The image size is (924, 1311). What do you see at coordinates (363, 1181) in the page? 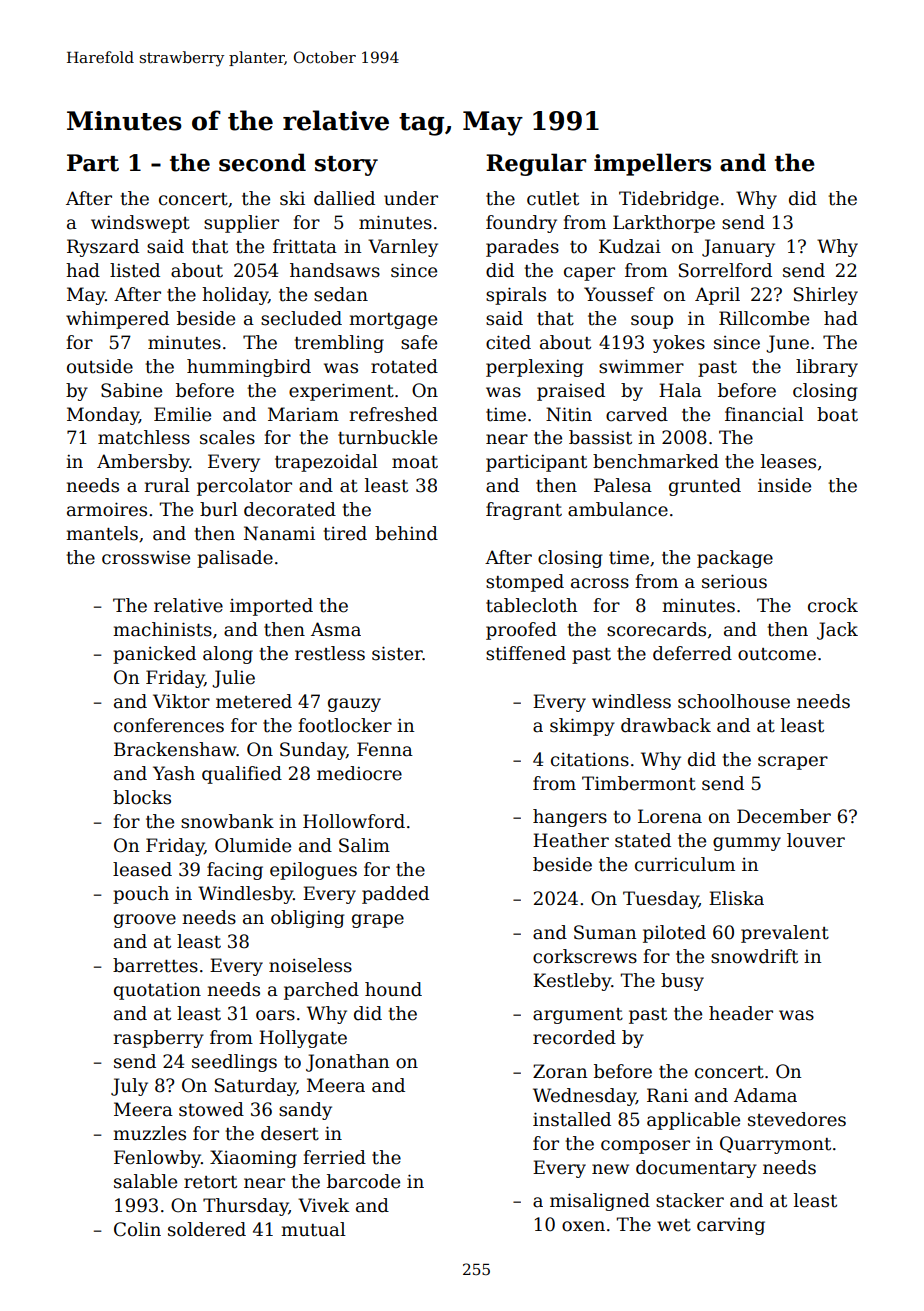
I see `barcode` at bounding box center [363, 1181].
